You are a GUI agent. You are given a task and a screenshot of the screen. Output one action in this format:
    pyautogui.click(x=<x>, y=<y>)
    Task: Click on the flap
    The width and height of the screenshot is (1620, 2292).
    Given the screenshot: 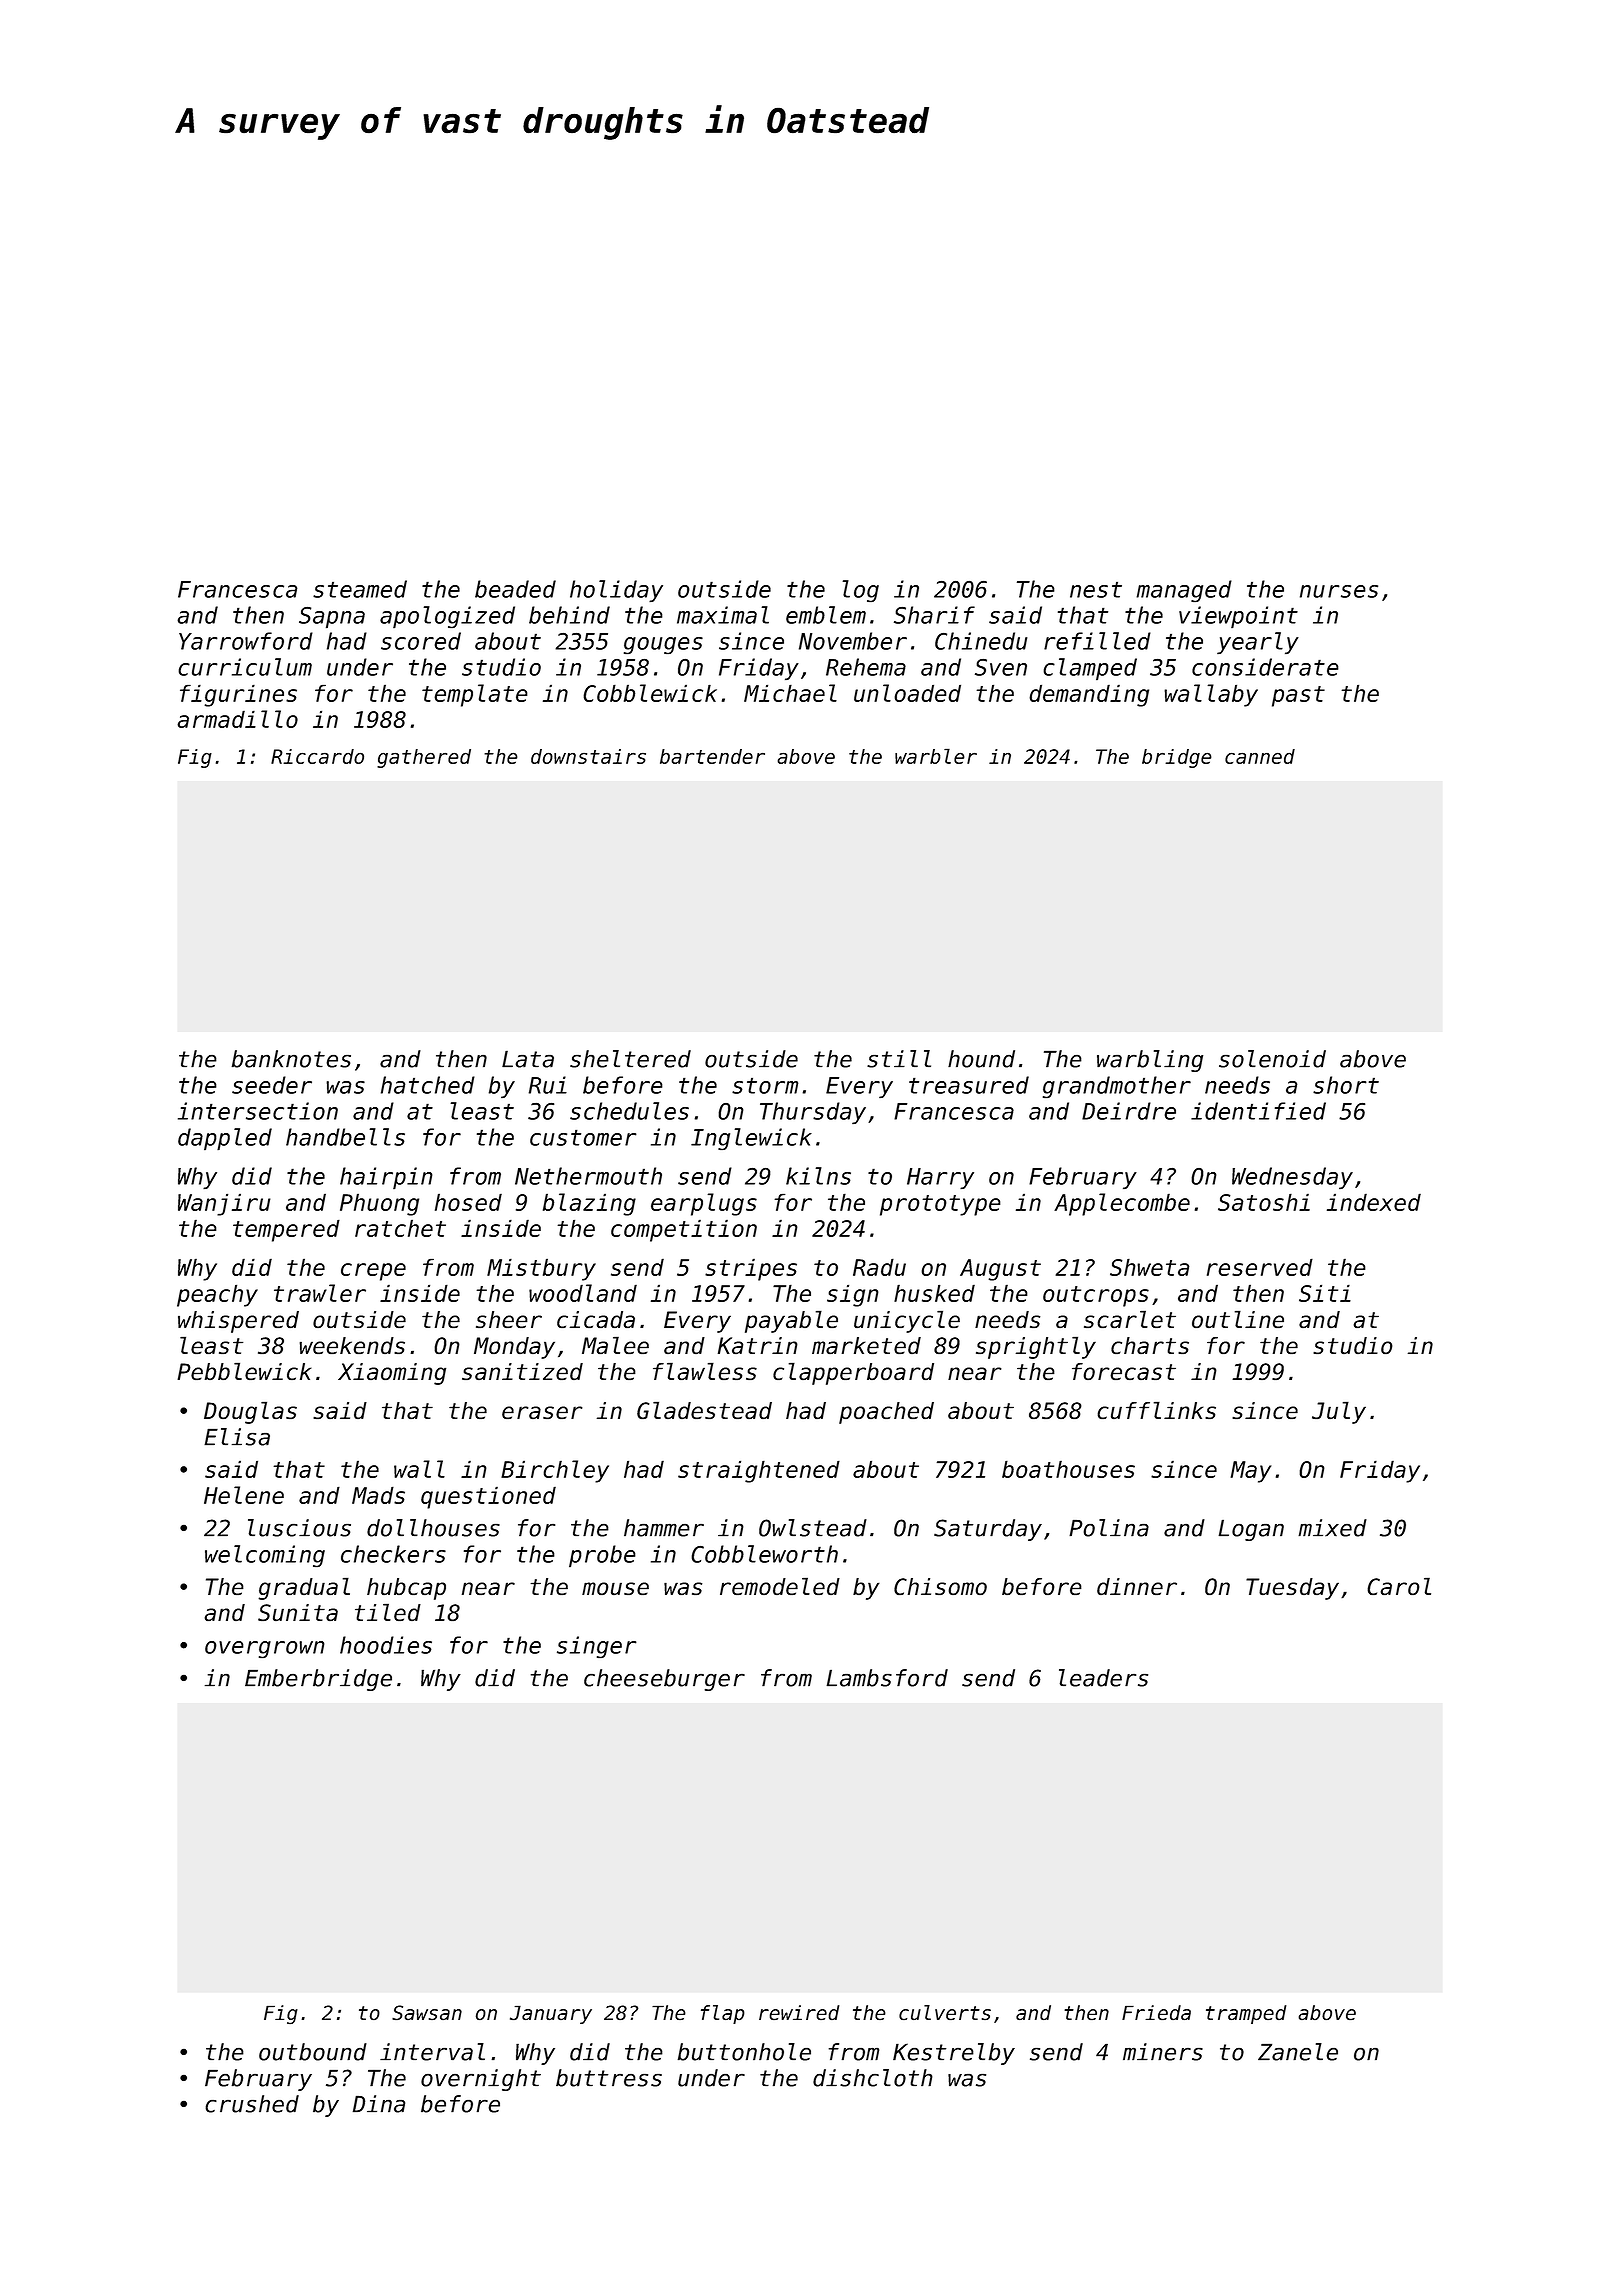 What is the action you would take?
    pyautogui.click(x=723, y=2014)
